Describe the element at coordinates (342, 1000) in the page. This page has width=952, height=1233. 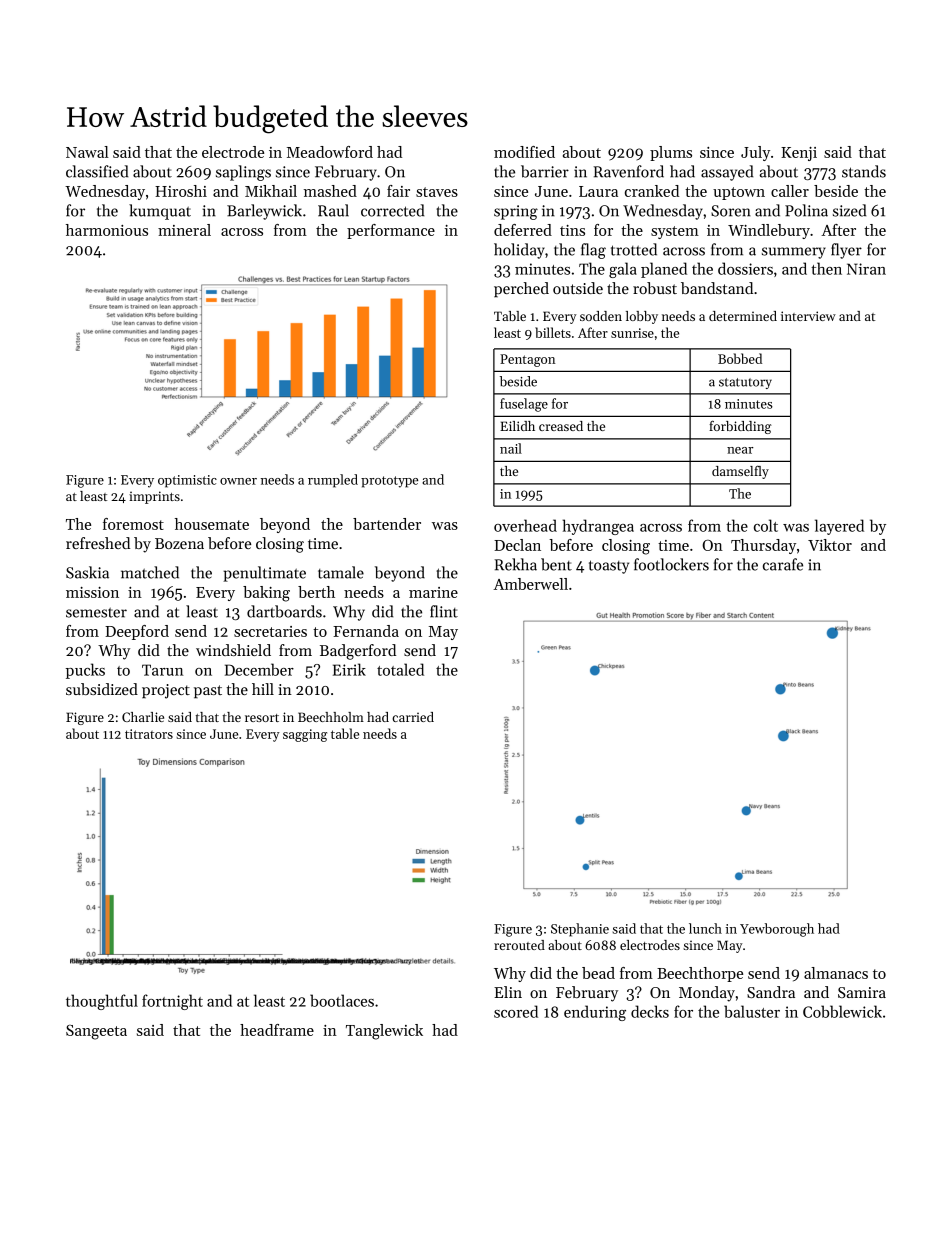
I see `bootlaces` at that location.
